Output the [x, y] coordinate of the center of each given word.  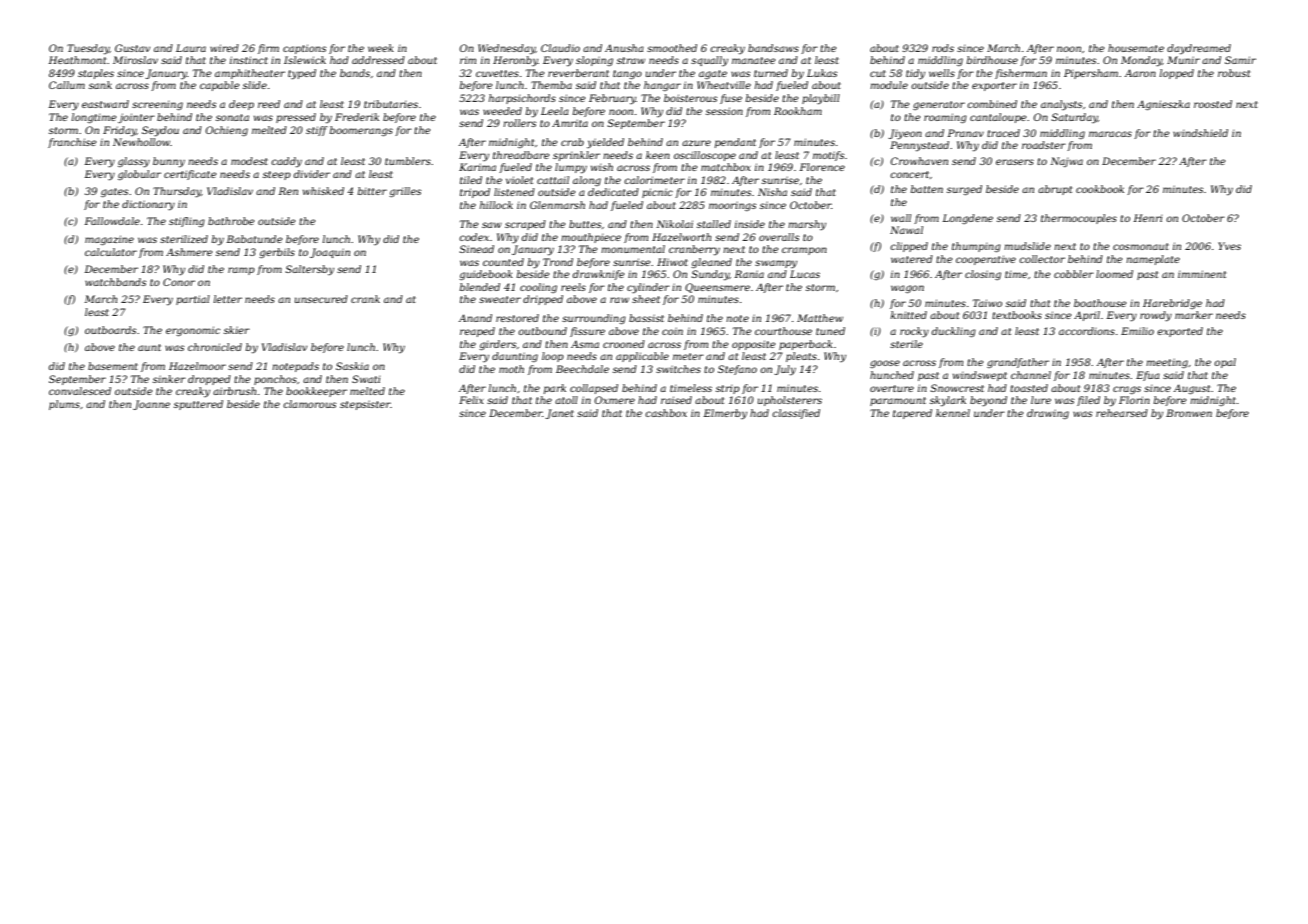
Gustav [132, 48]
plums [64, 405]
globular [139, 175]
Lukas [822, 73]
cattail [553, 180]
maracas [1110, 134]
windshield [1200, 133]
